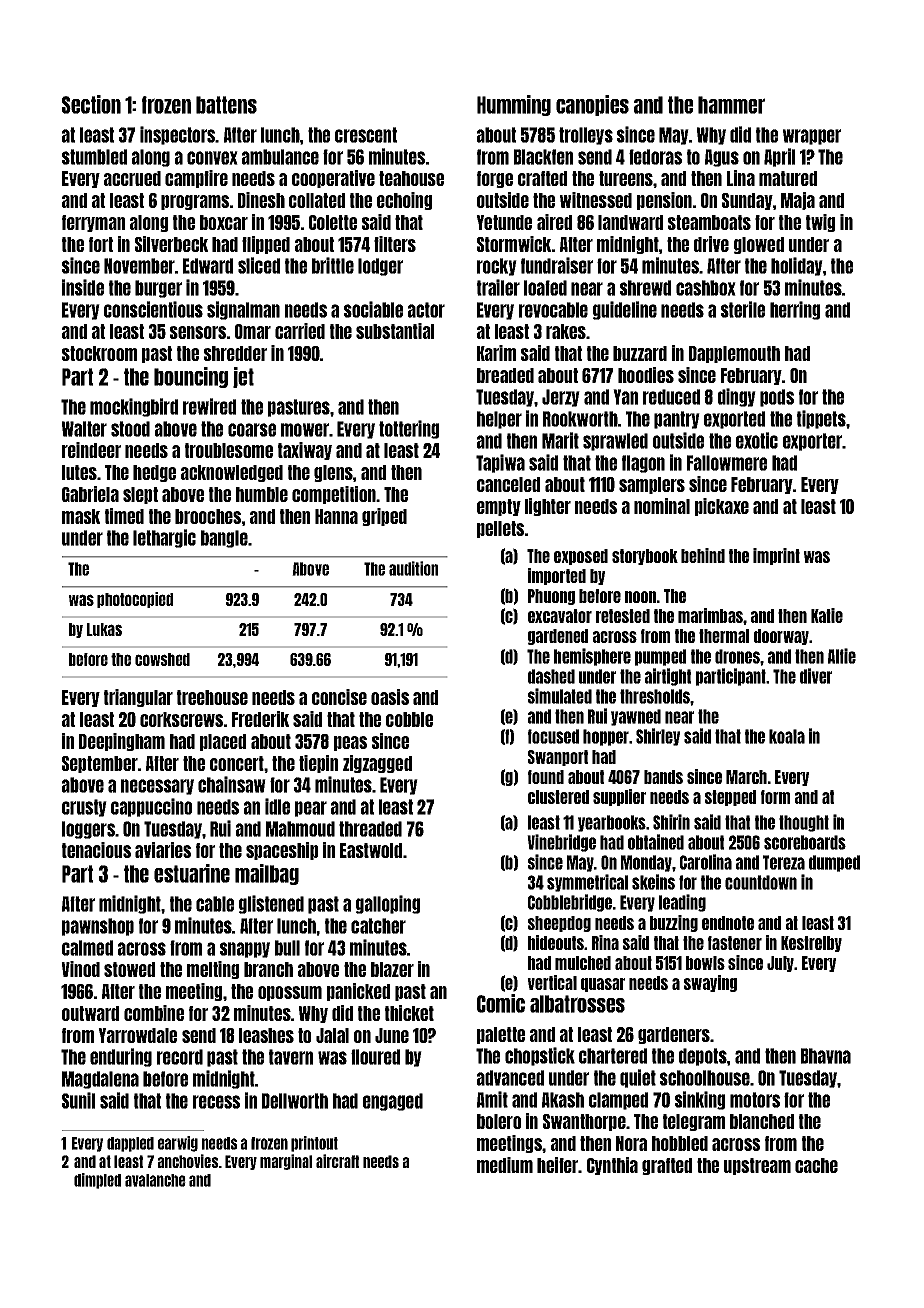 The width and height of the document is (924, 1308). What do you see at coordinates (91, 104) in the document?
I see `Section` at bounding box center [91, 104].
